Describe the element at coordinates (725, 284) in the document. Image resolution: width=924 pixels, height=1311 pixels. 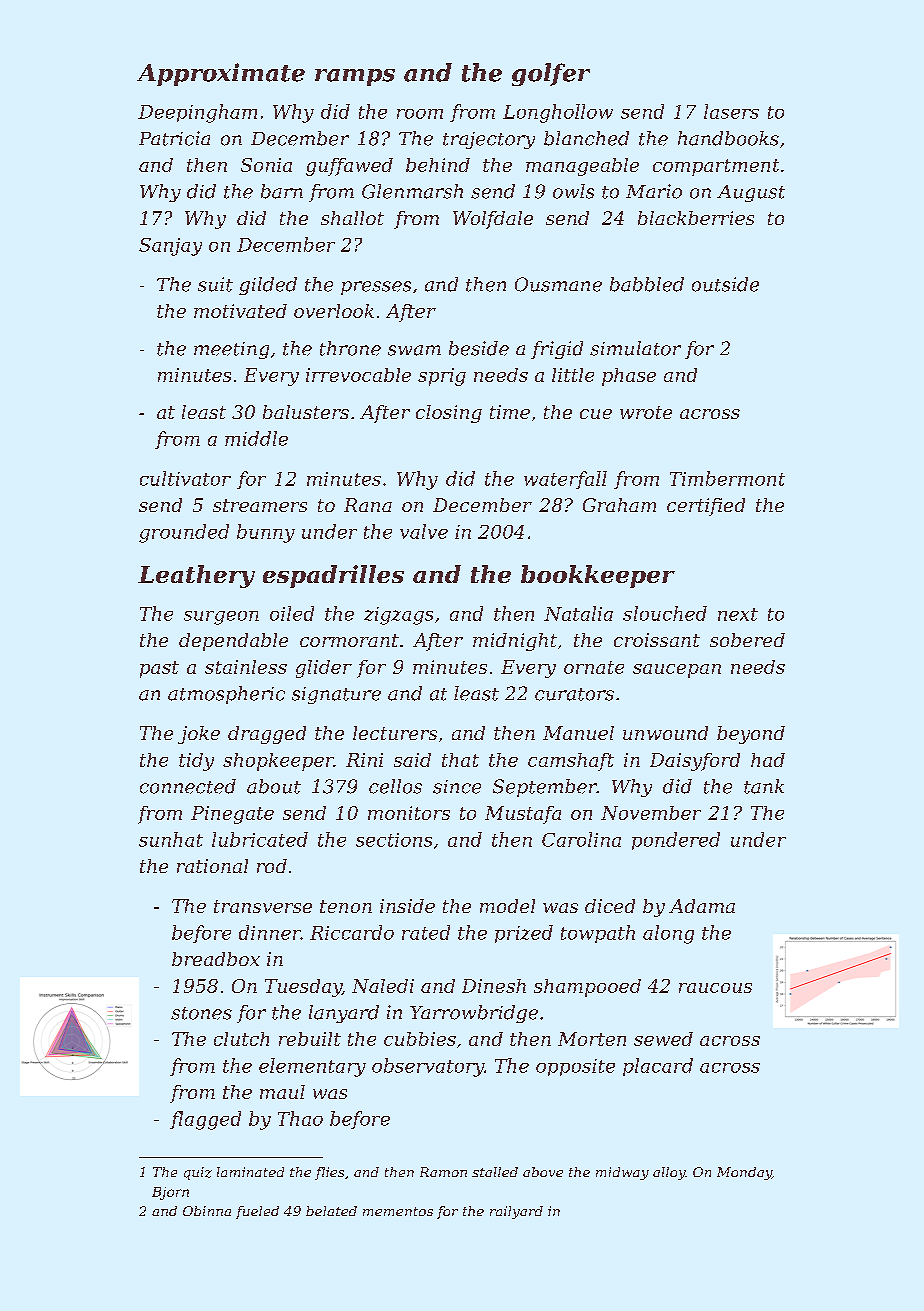
I see `outside` at that location.
